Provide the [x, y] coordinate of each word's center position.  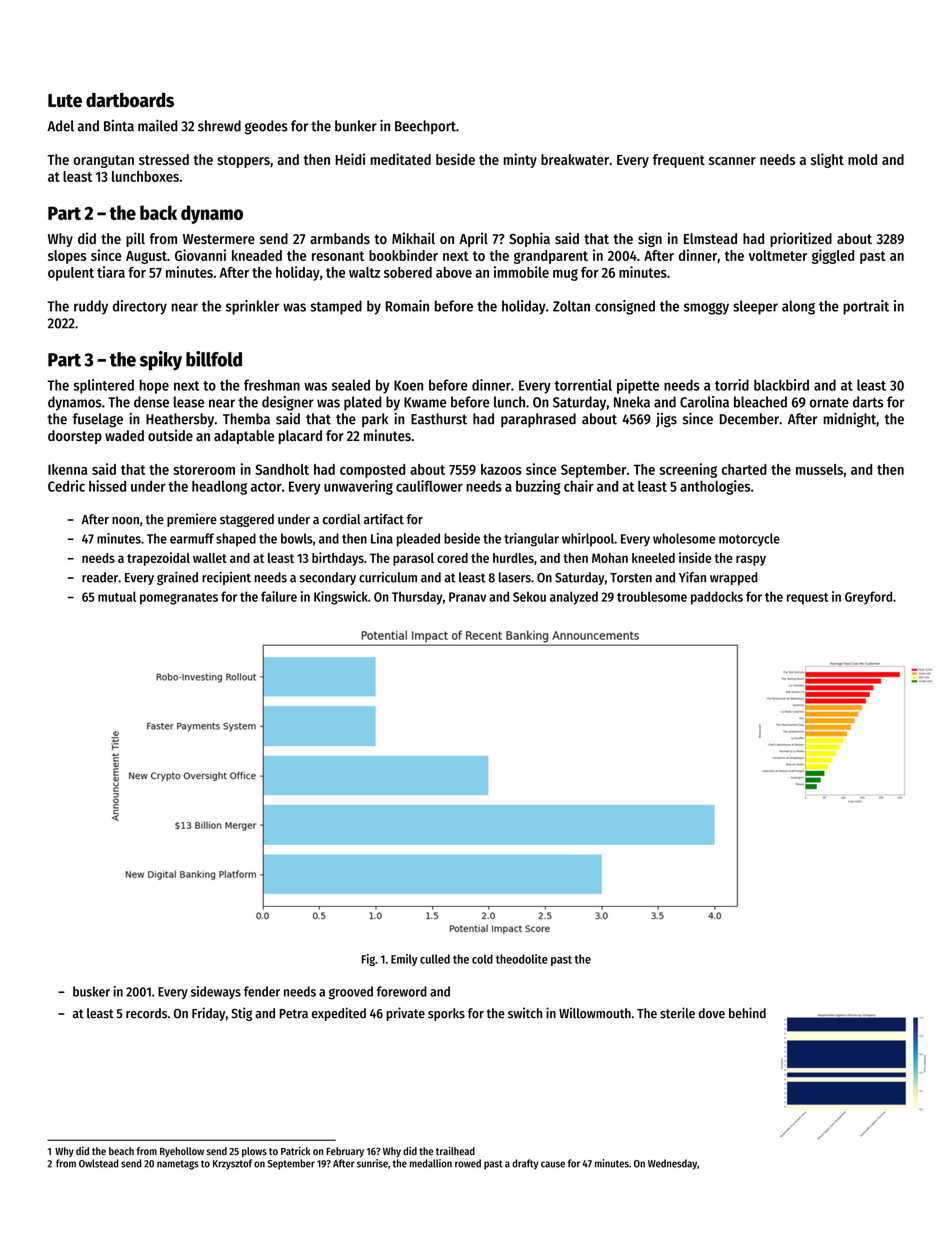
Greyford [868, 598]
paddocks [717, 598]
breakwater [575, 159]
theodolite [522, 959]
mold [862, 159]
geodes [266, 127]
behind [747, 1013]
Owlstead [98, 1163]
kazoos [501, 469]
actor [266, 487]
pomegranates [179, 599]
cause [553, 1164]
